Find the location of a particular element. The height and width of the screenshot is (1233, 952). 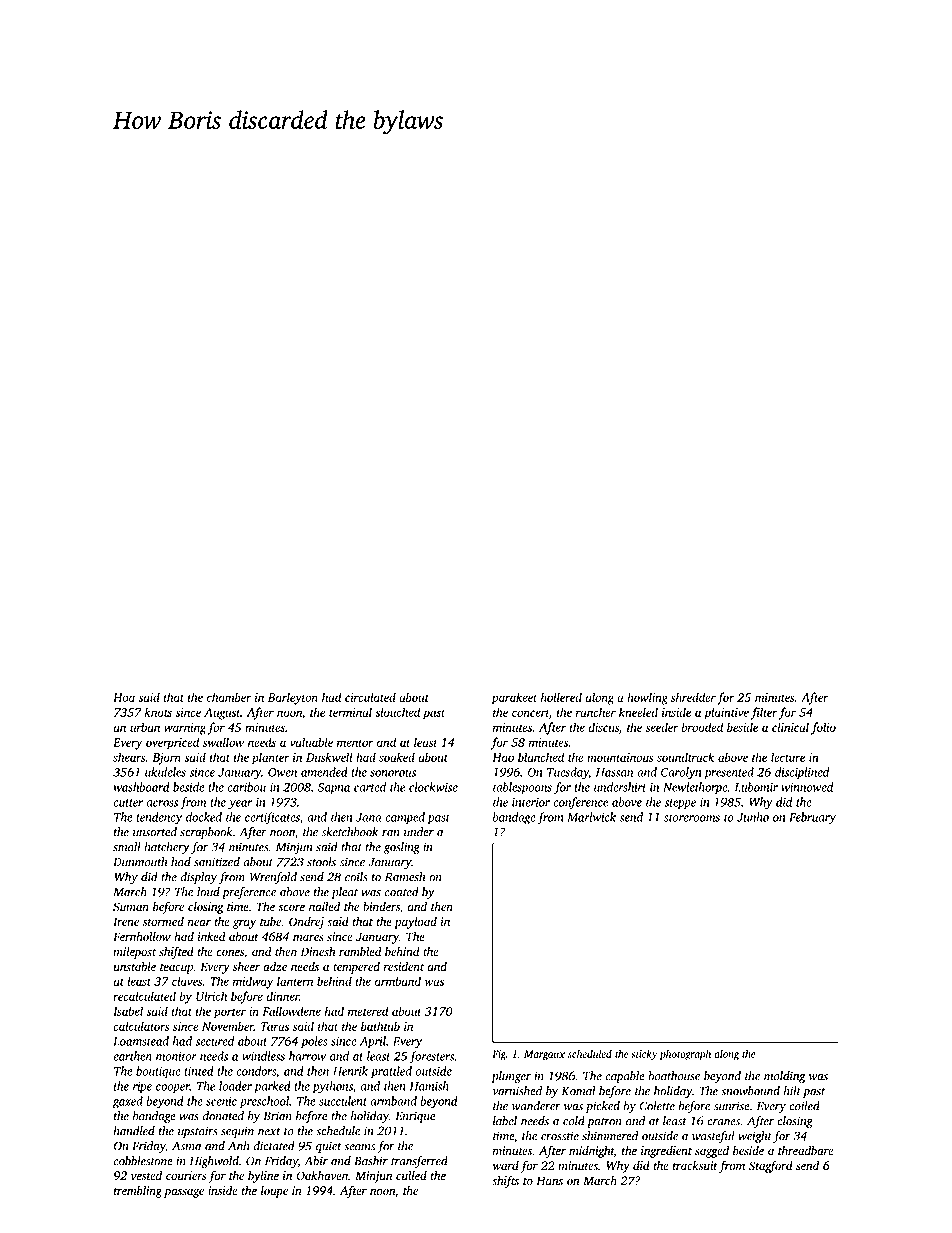

planter is located at coordinates (270, 758).
